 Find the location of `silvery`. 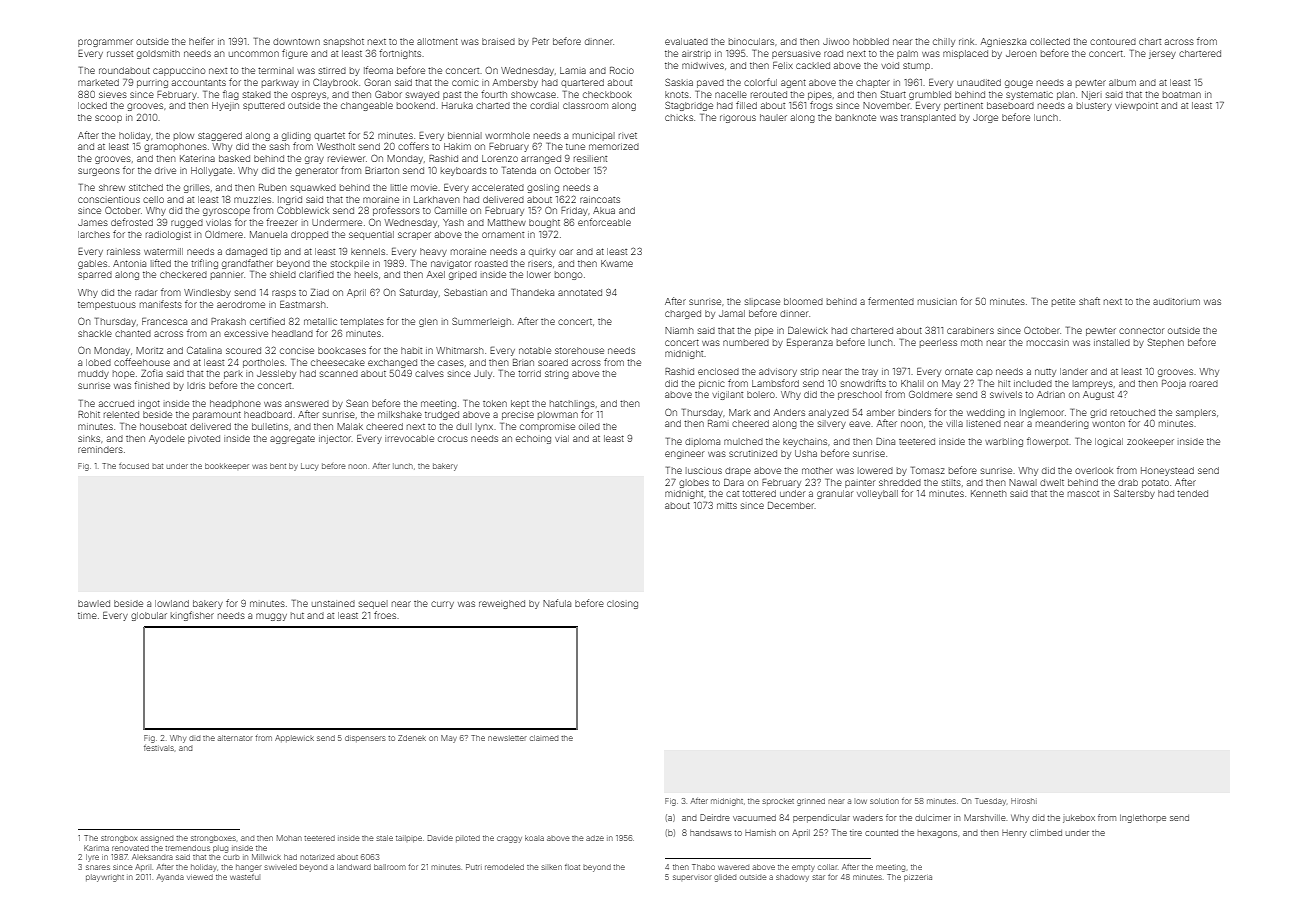

silvery is located at coordinates (832, 424).
